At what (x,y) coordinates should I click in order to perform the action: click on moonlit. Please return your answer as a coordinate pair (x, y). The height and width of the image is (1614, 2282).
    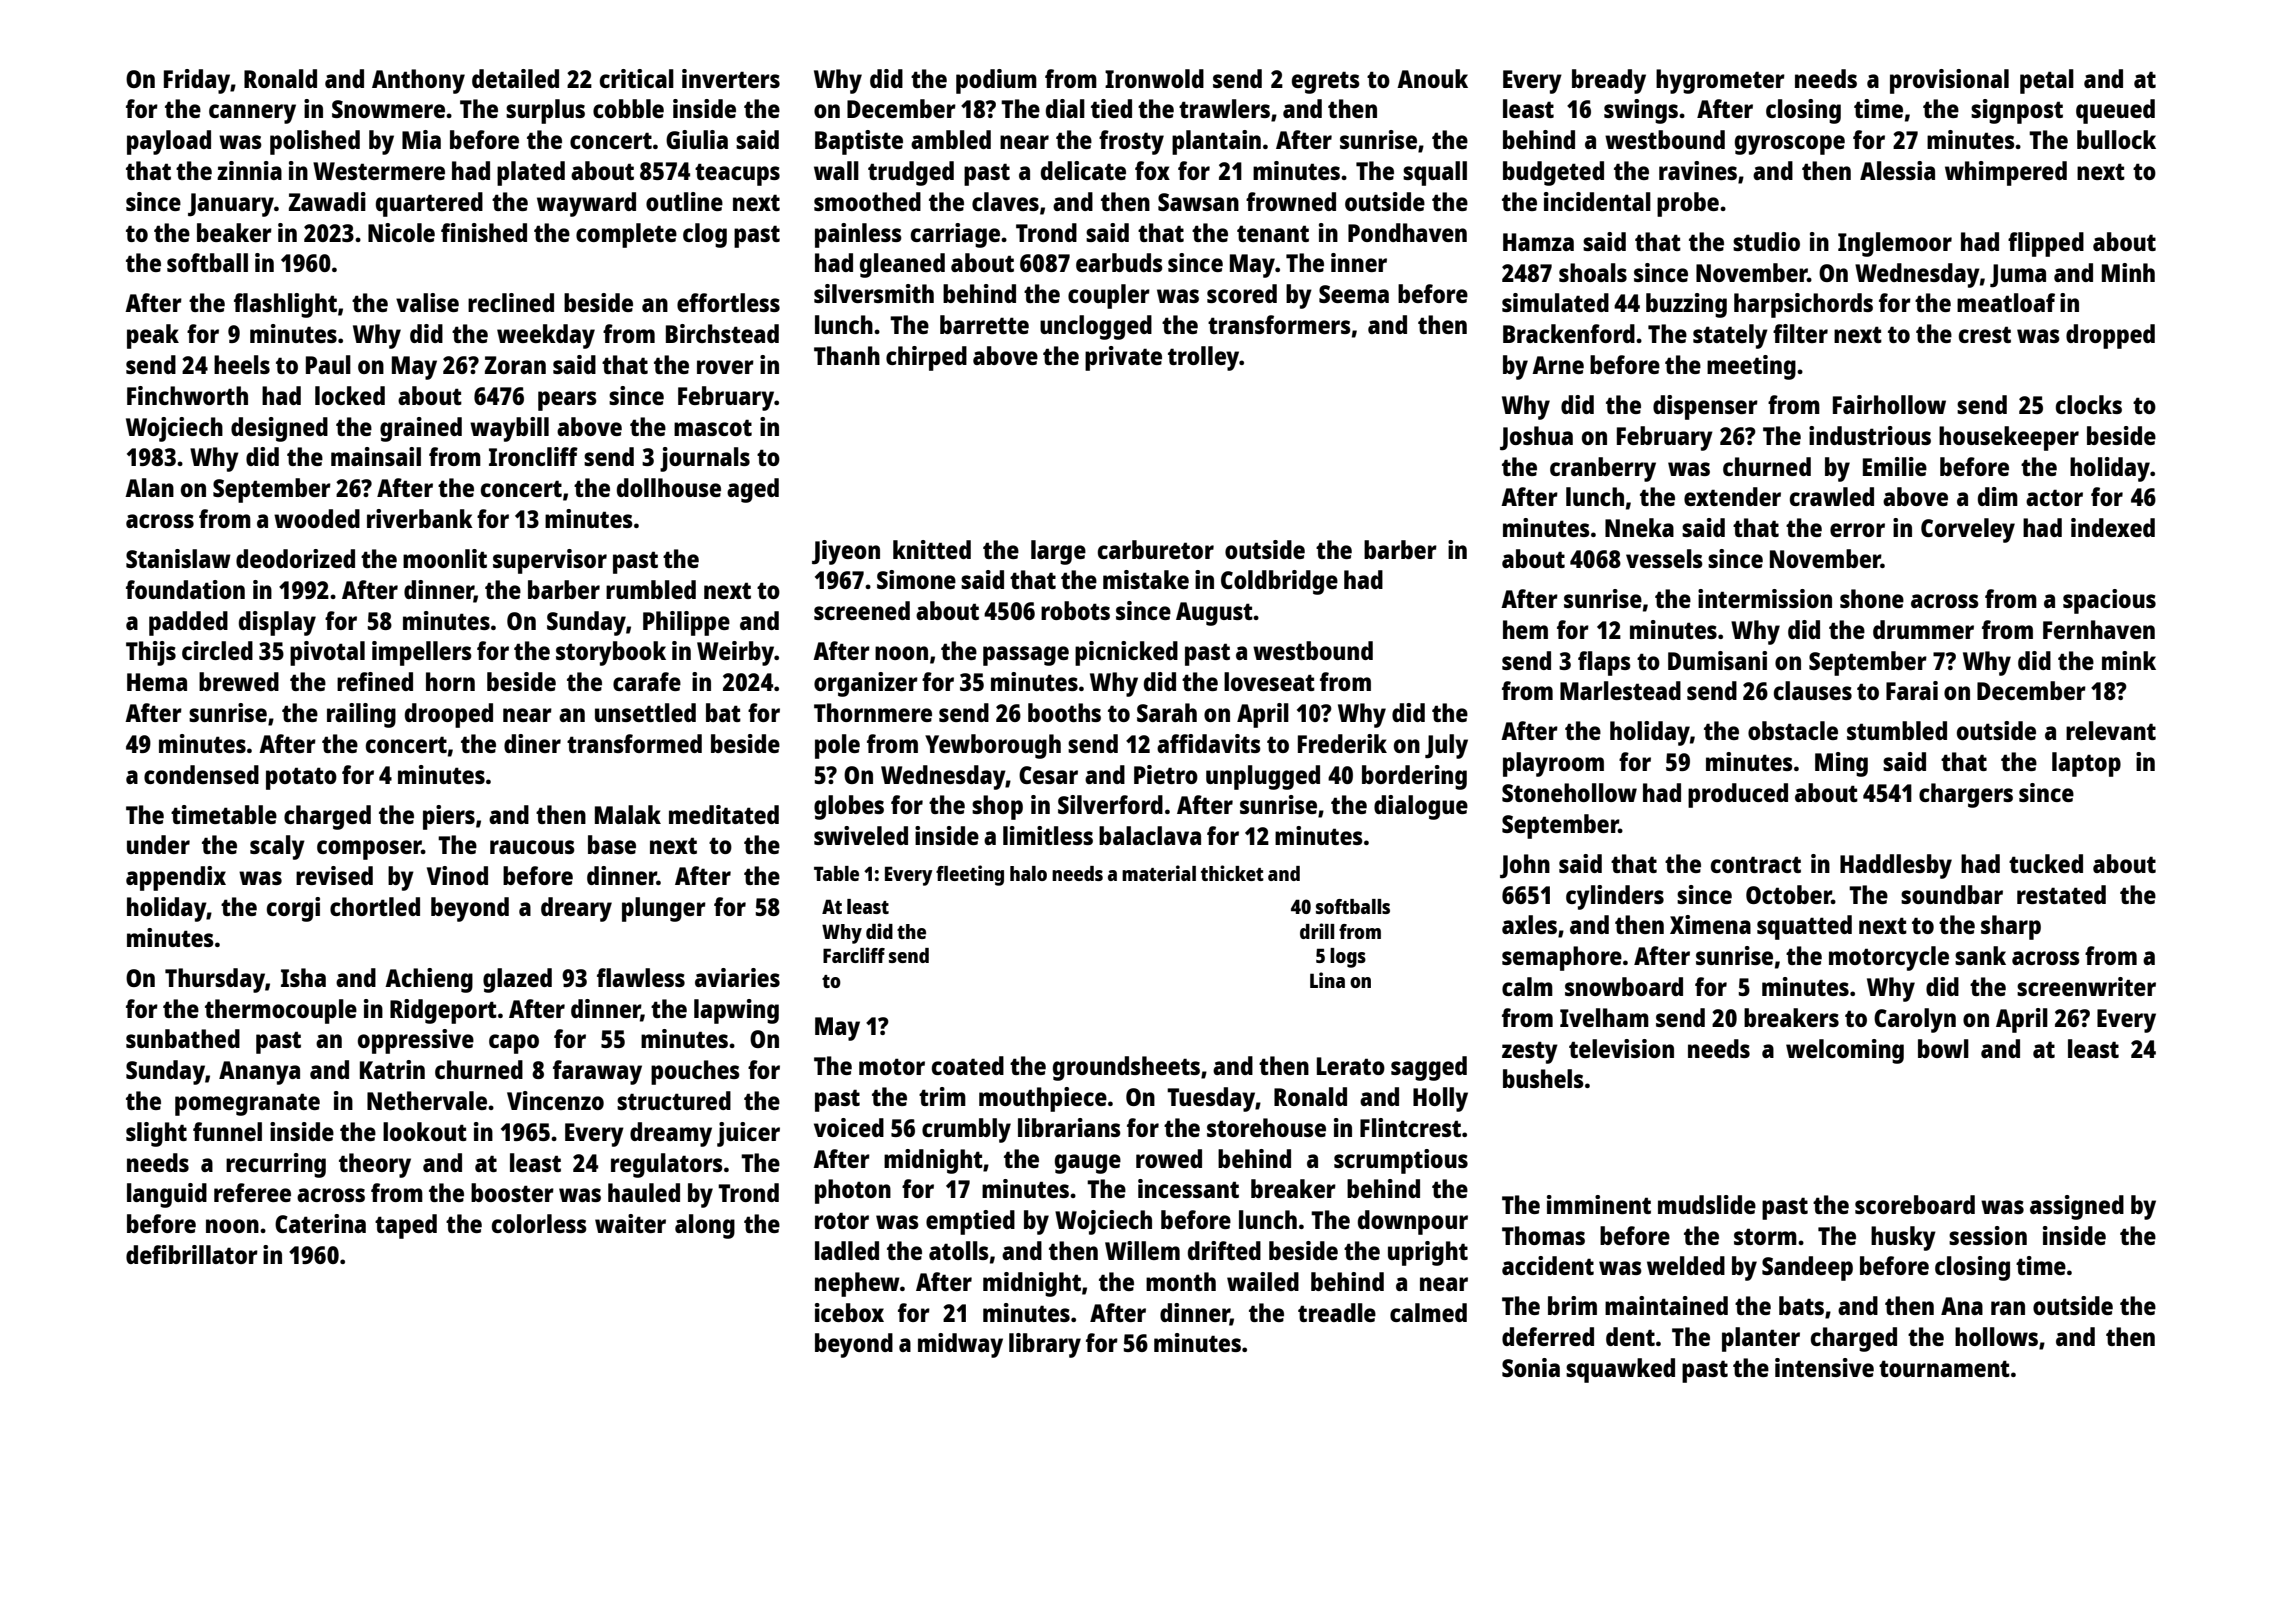
    Looking at the image, I should click on (445, 558).
